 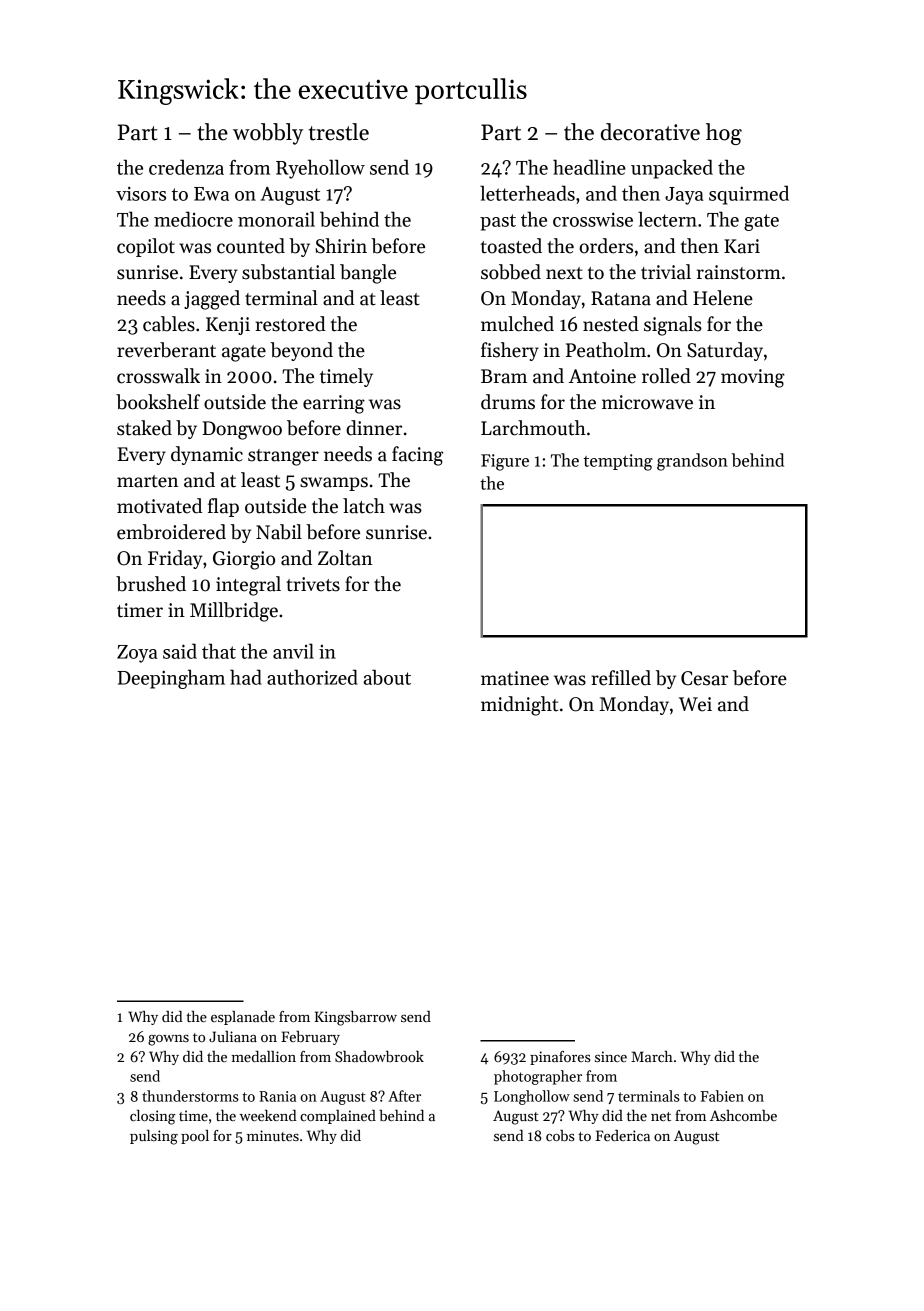 I want to click on After, so click(x=404, y=1096).
